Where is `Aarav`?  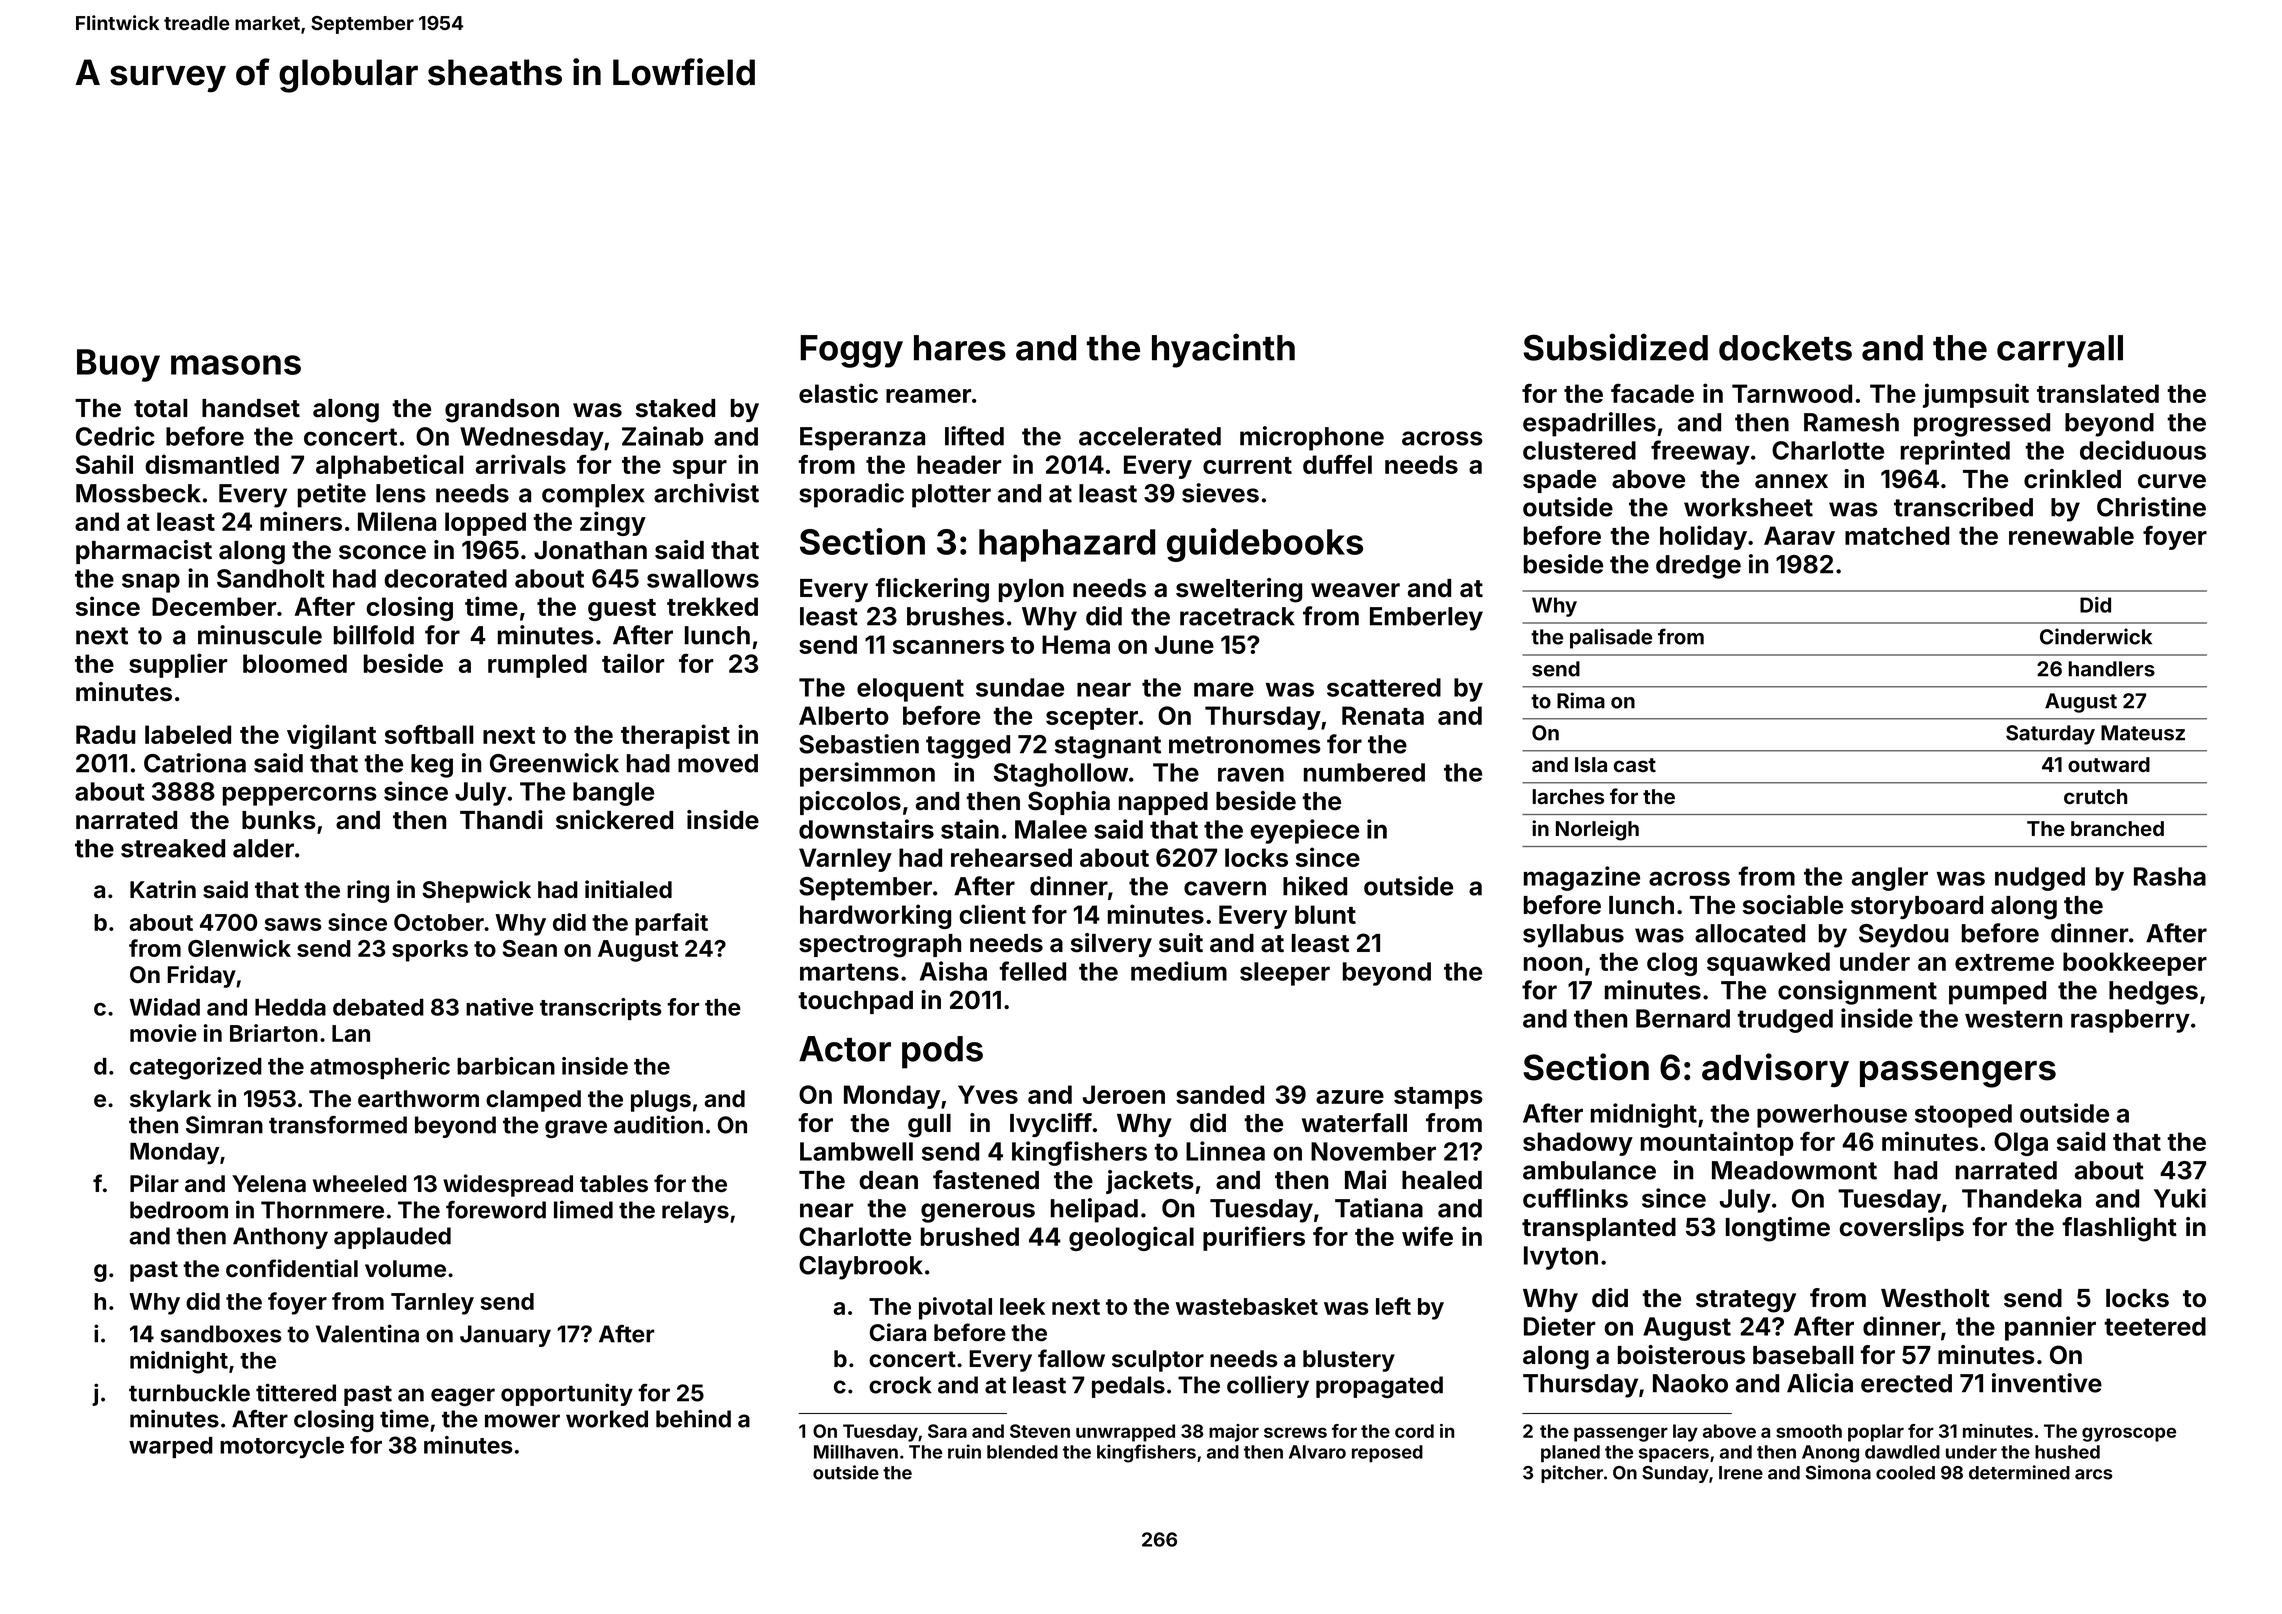
Aarav is located at coordinates (1799, 535).
